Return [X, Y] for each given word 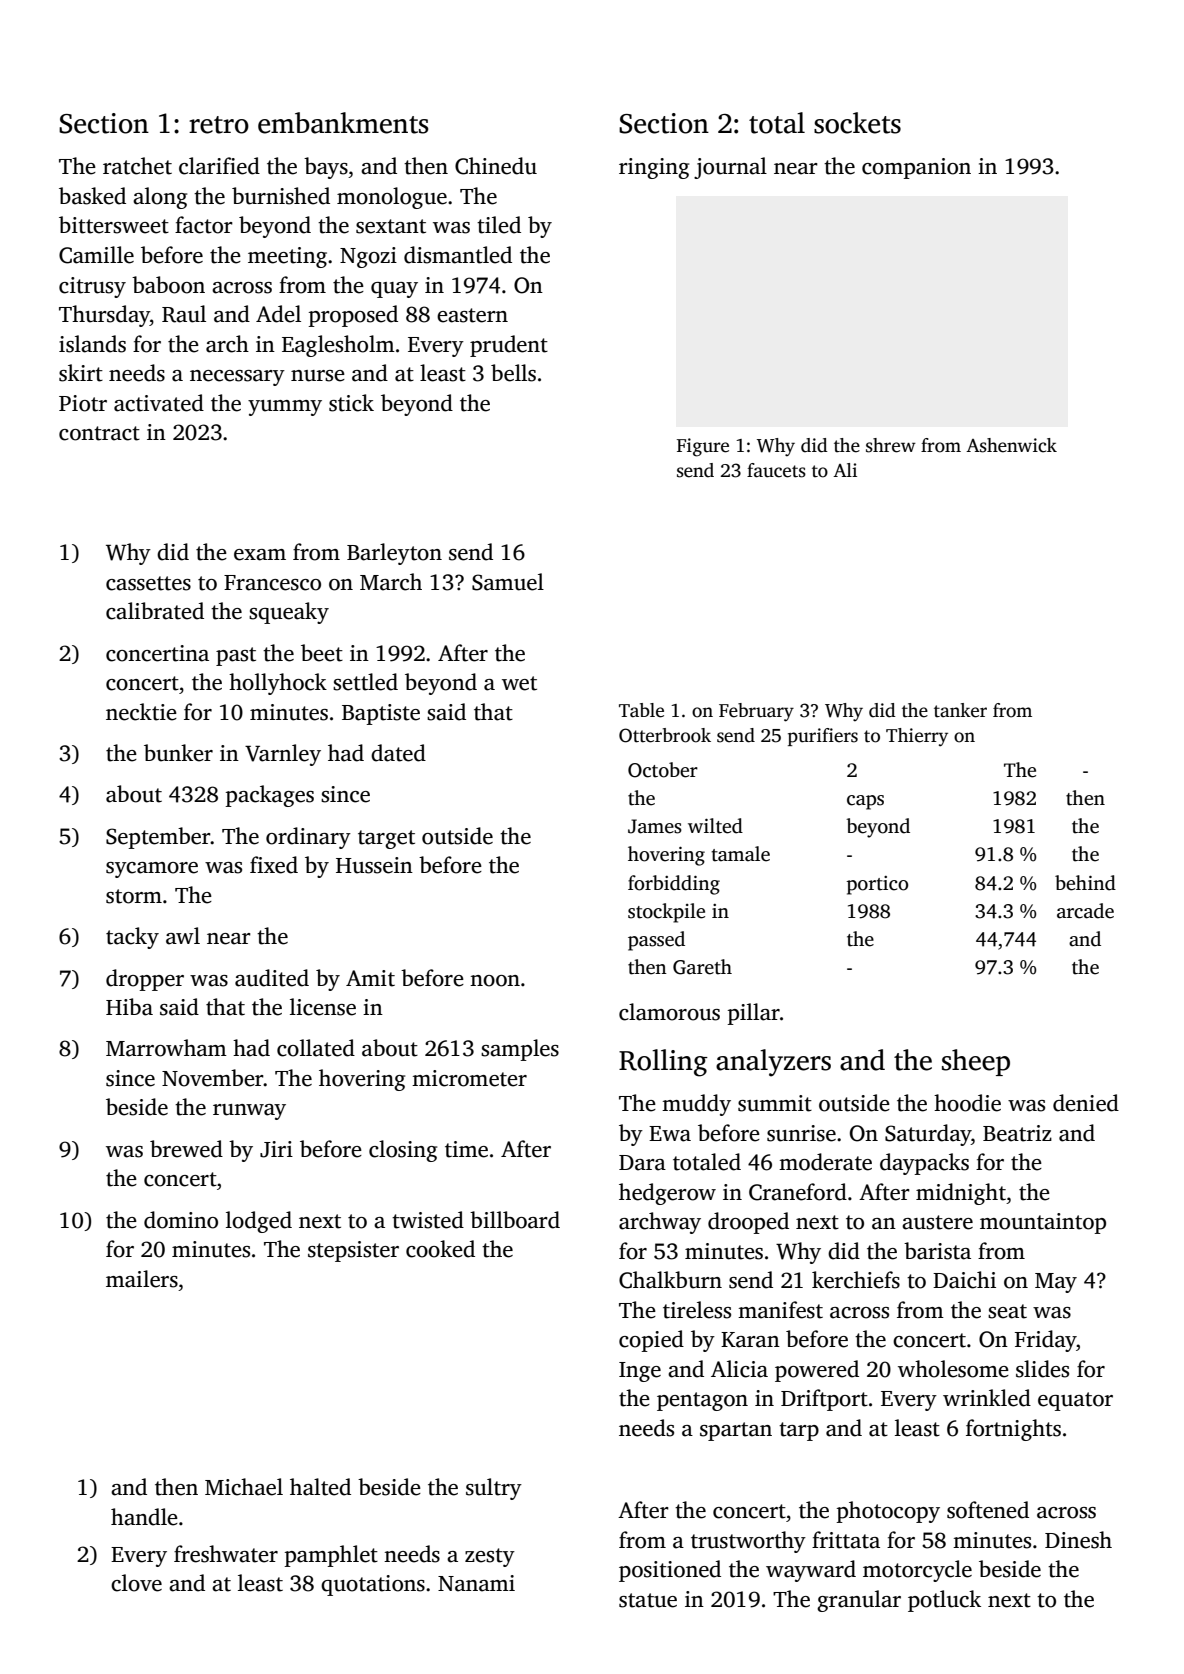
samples [520, 1050]
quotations [373, 1585]
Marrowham [166, 1048]
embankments [343, 123]
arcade [1085, 911]
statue [648, 1600]
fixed [274, 865]
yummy [285, 408]
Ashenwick [1011, 445]
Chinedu [496, 166]
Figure [703, 447]
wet [519, 683]
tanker [960, 710]
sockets [857, 123]
